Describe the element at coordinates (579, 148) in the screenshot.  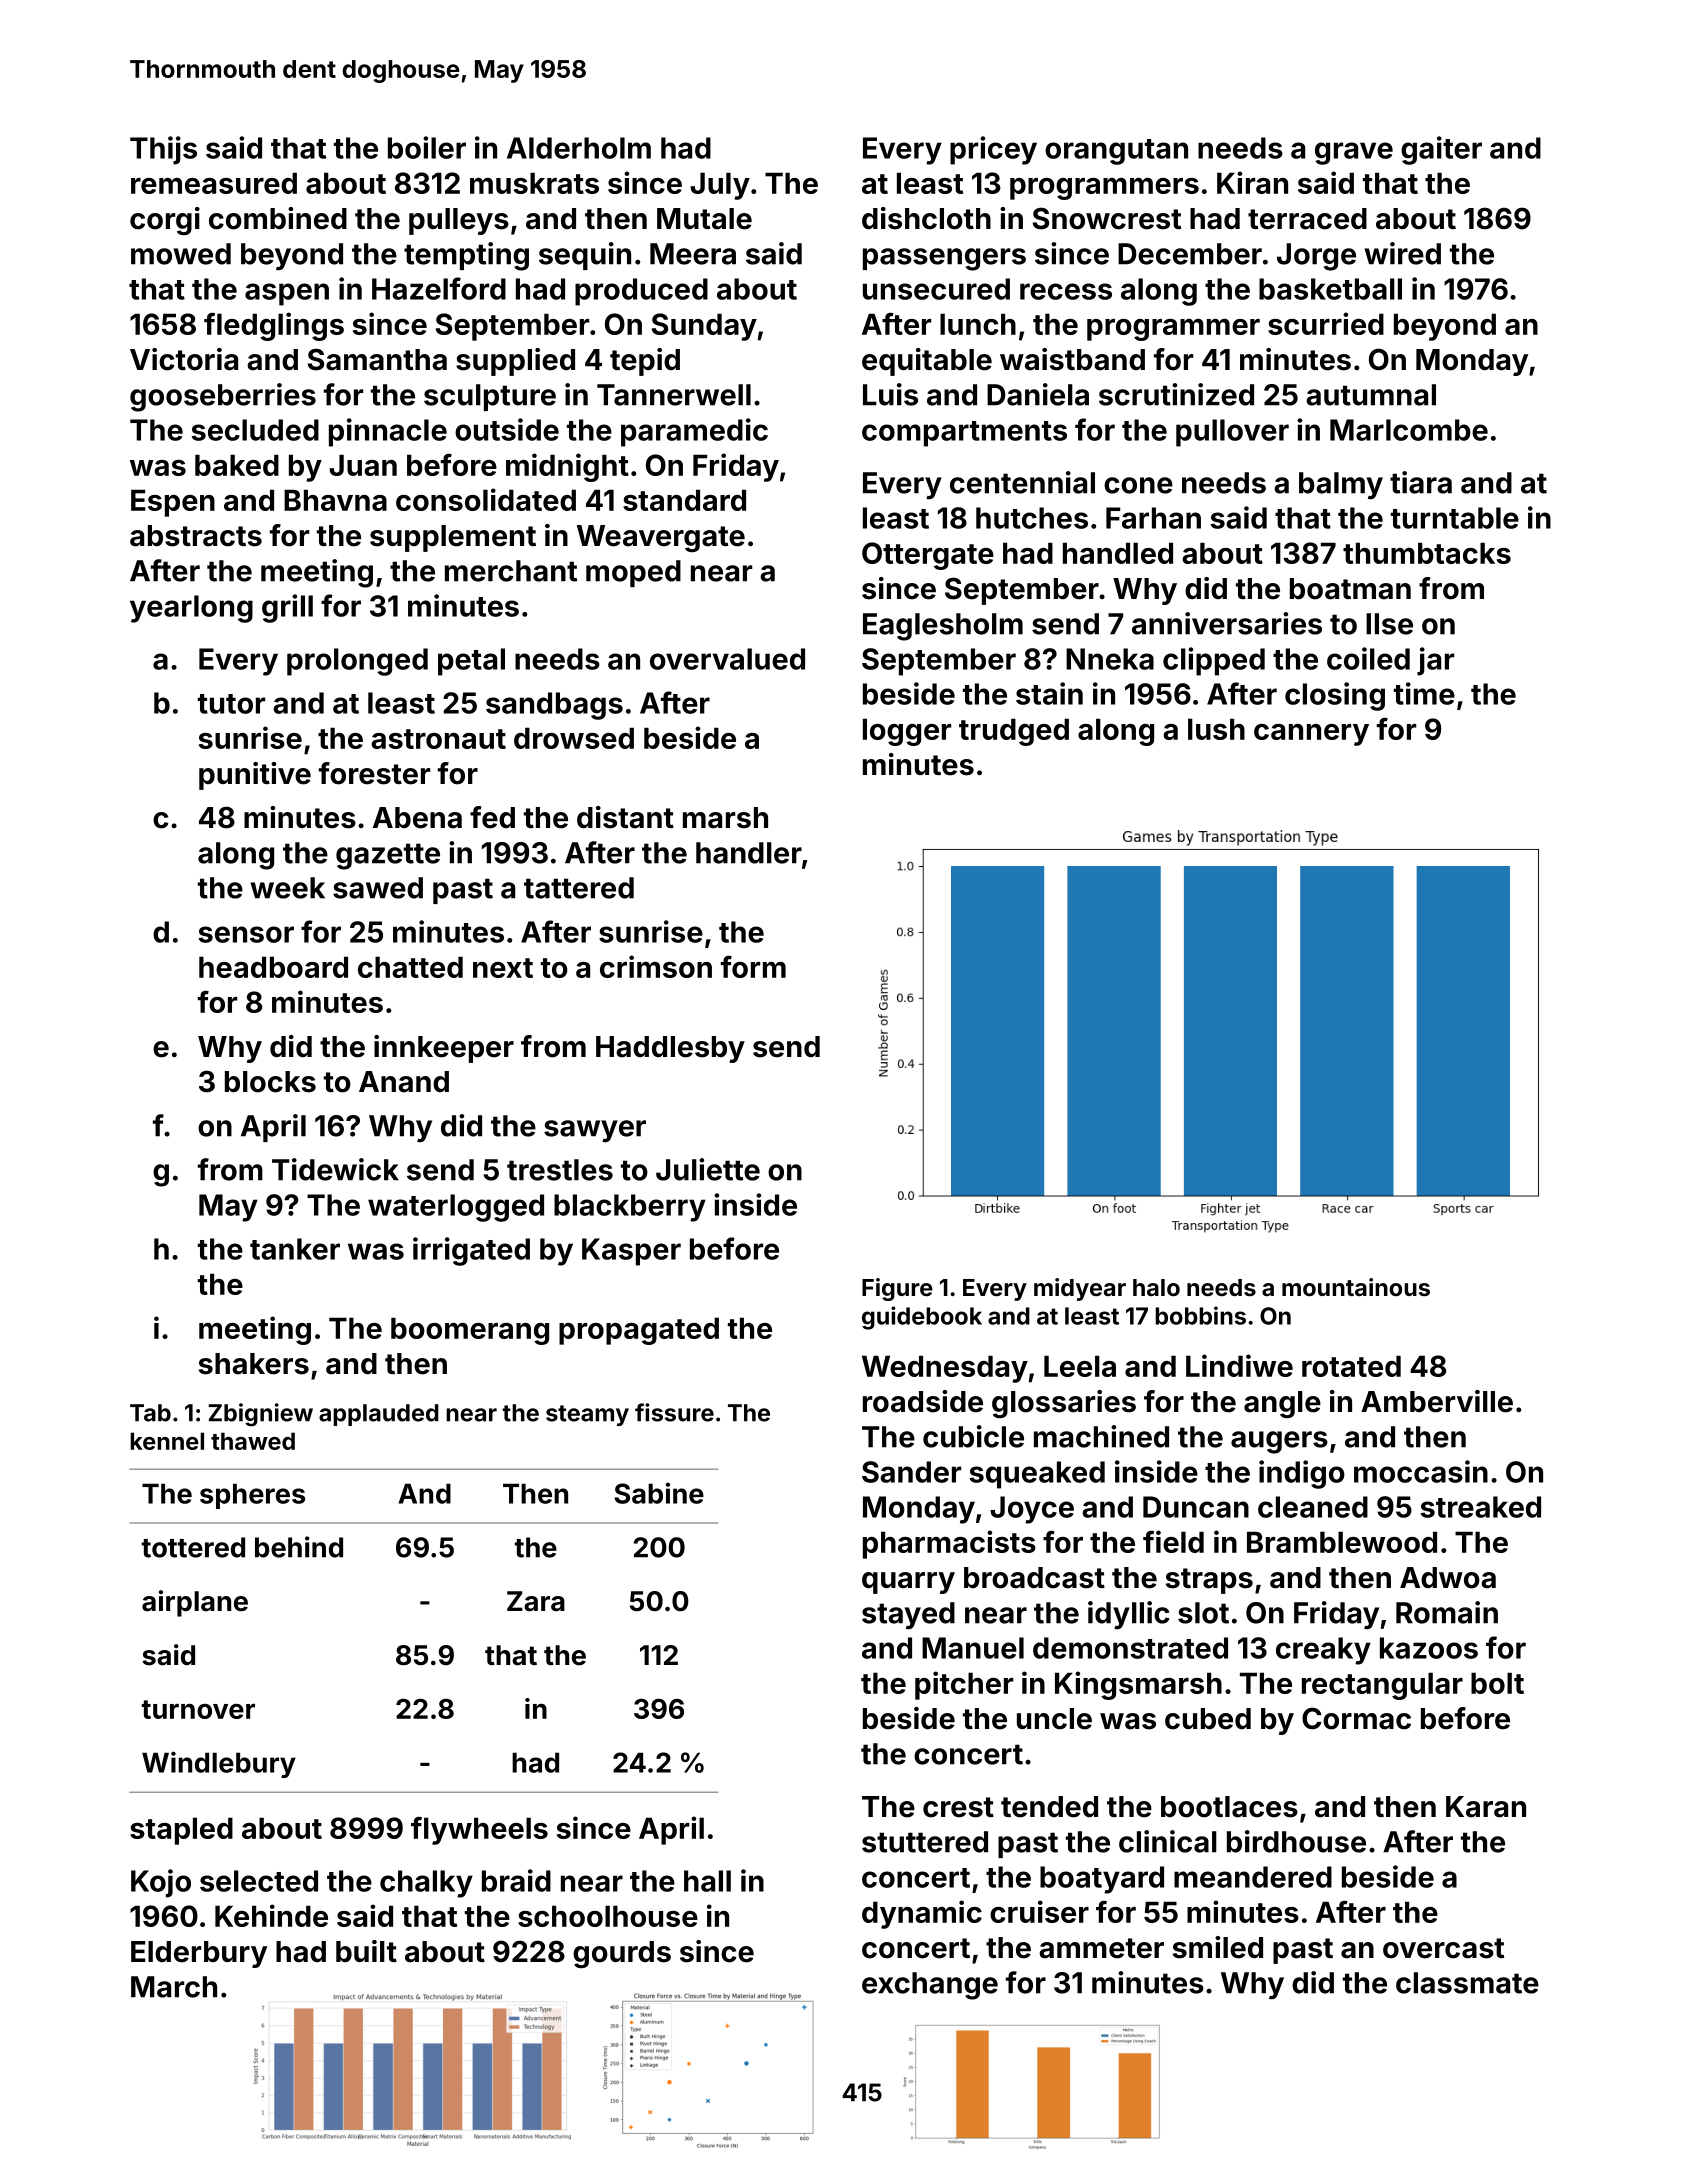
I see `Alderholm` at that location.
